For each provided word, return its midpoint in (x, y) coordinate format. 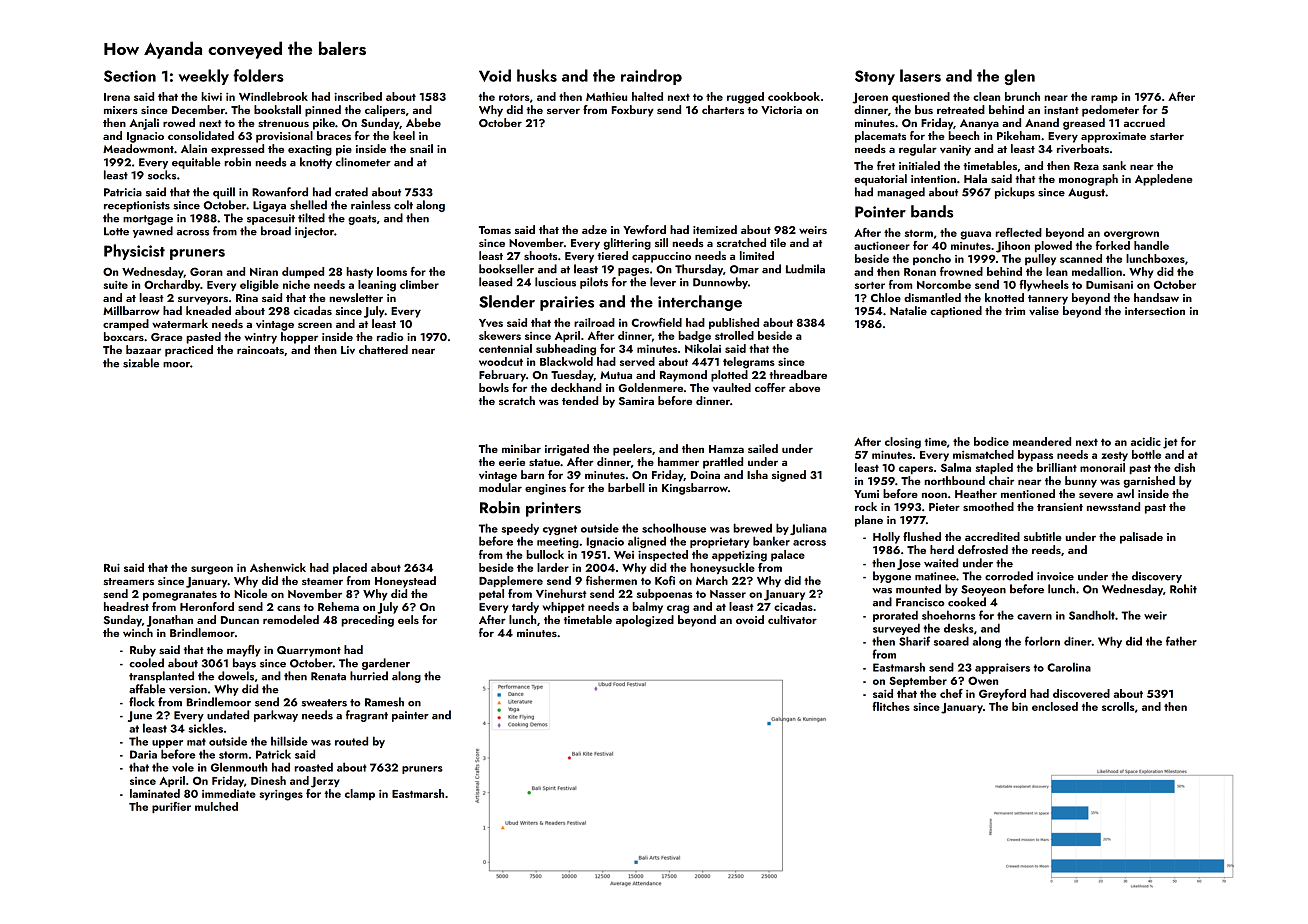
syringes (281, 795)
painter (410, 716)
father (1181, 641)
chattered (383, 349)
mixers (121, 110)
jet (1170, 443)
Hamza (726, 449)
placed (350, 568)
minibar (521, 448)
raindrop (651, 77)
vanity (955, 150)
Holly (886, 538)
